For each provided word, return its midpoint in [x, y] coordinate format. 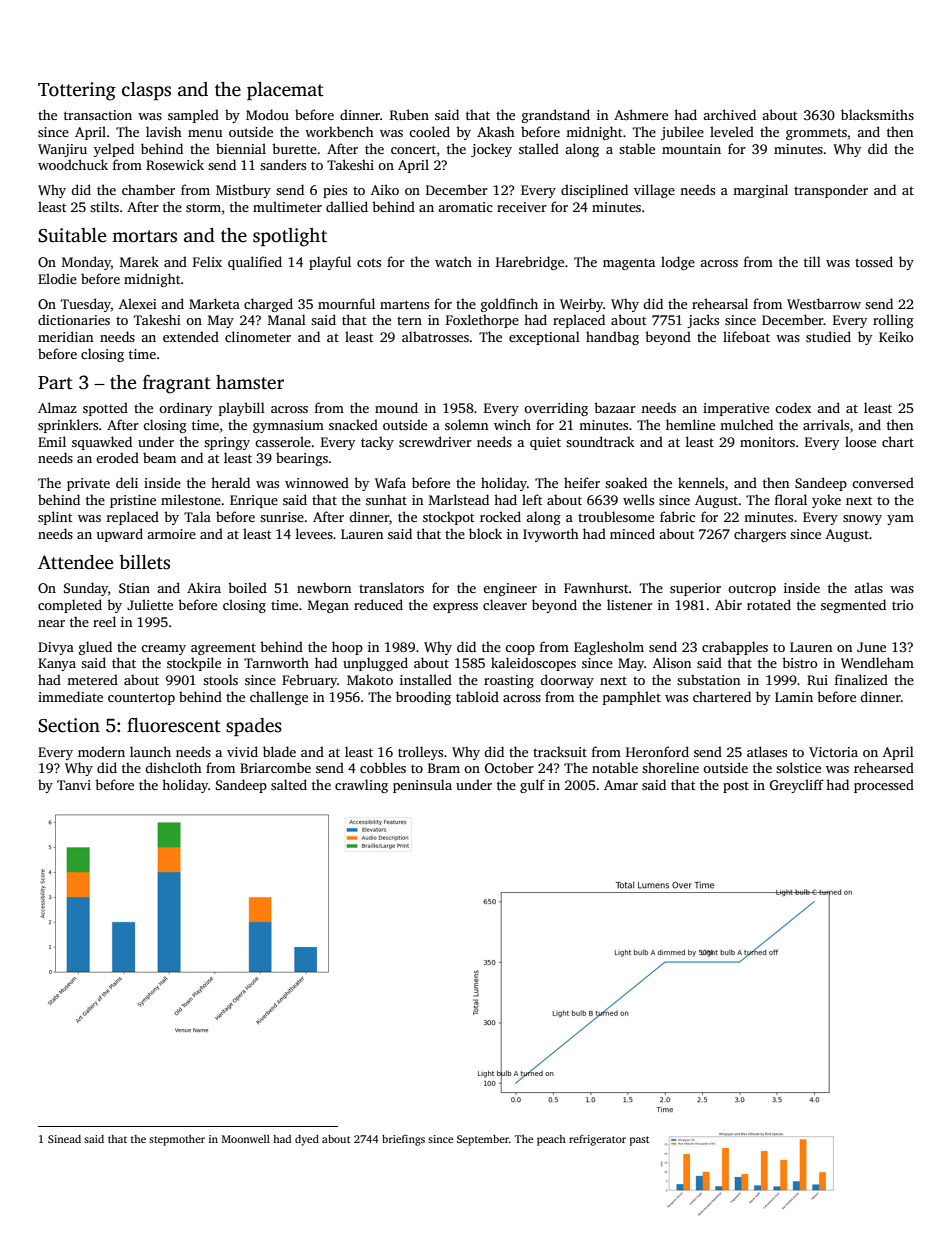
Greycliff [797, 786]
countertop [141, 699]
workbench [339, 131]
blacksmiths [877, 114]
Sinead [64, 1139]
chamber [148, 189]
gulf [532, 786]
